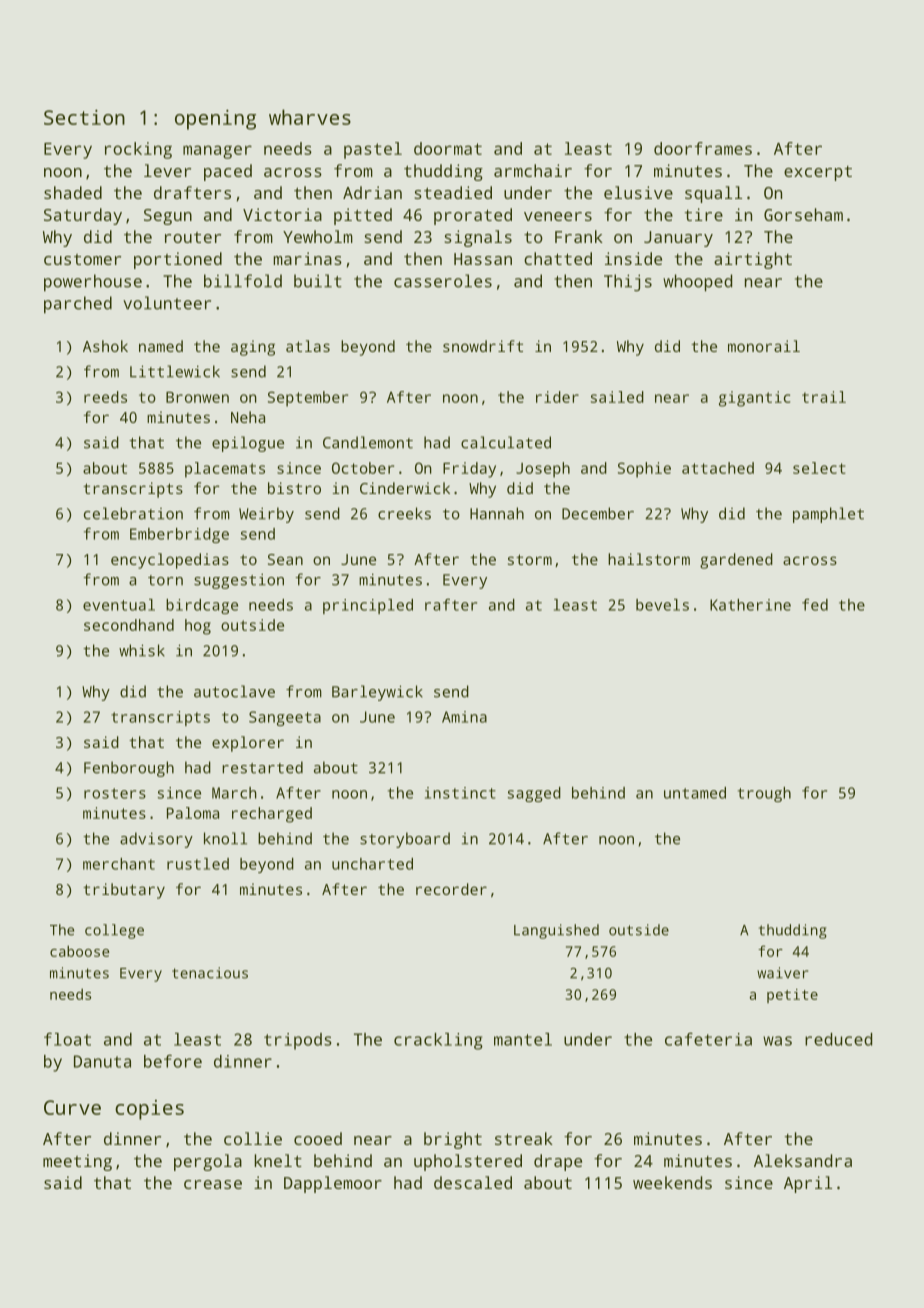 This screenshot has width=924, height=1308. Describe the element at coordinates (77, 1162) in the screenshot. I see `meeting` at that location.
